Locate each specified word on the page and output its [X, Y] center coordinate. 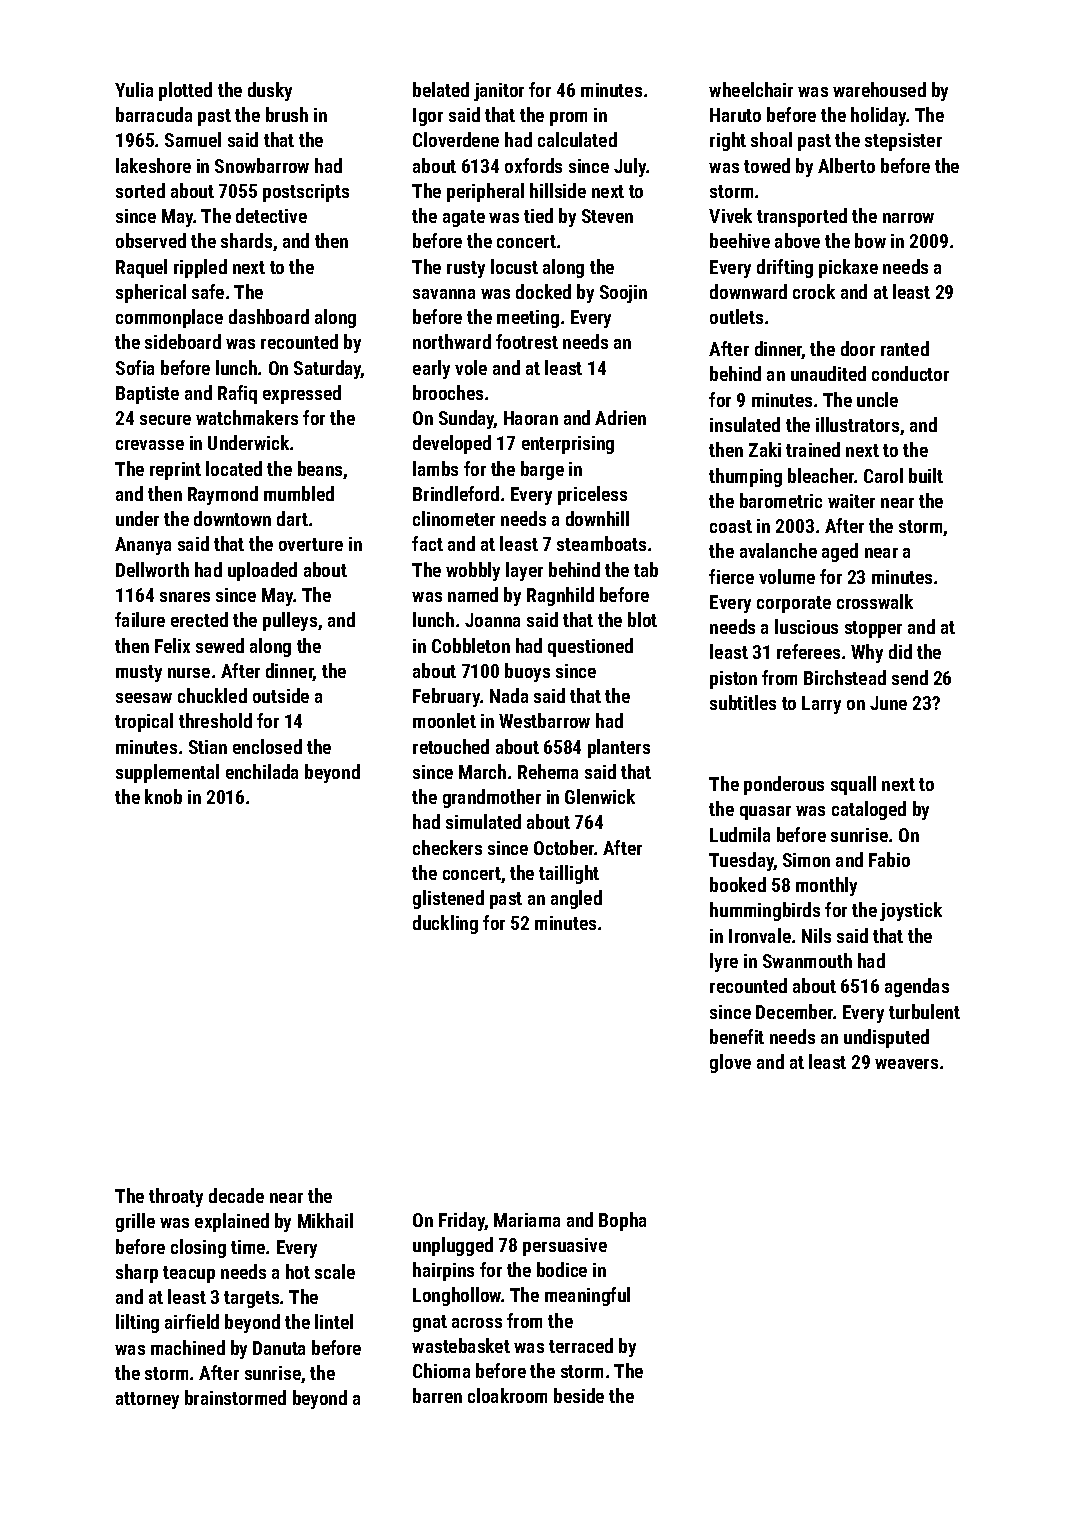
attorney [147, 1400]
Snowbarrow [262, 165]
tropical [144, 722]
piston [733, 680]
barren [437, 1395]
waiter [851, 501]
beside [579, 1395]
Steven [607, 216]
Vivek [730, 215]
